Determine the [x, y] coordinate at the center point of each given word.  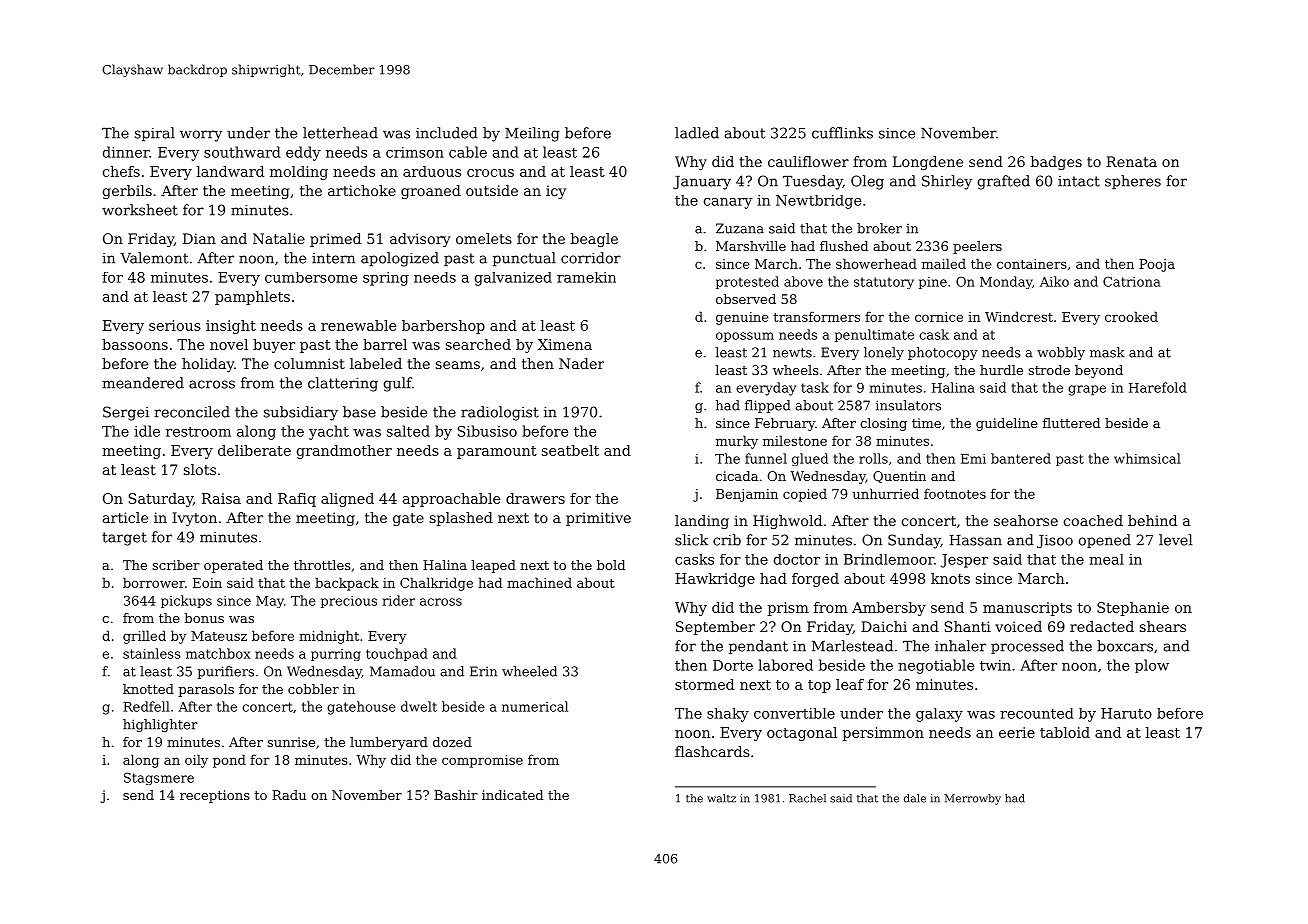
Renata [1131, 161]
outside [492, 190]
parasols [206, 690]
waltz [721, 798]
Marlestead [852, 646]
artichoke [362, 190]
